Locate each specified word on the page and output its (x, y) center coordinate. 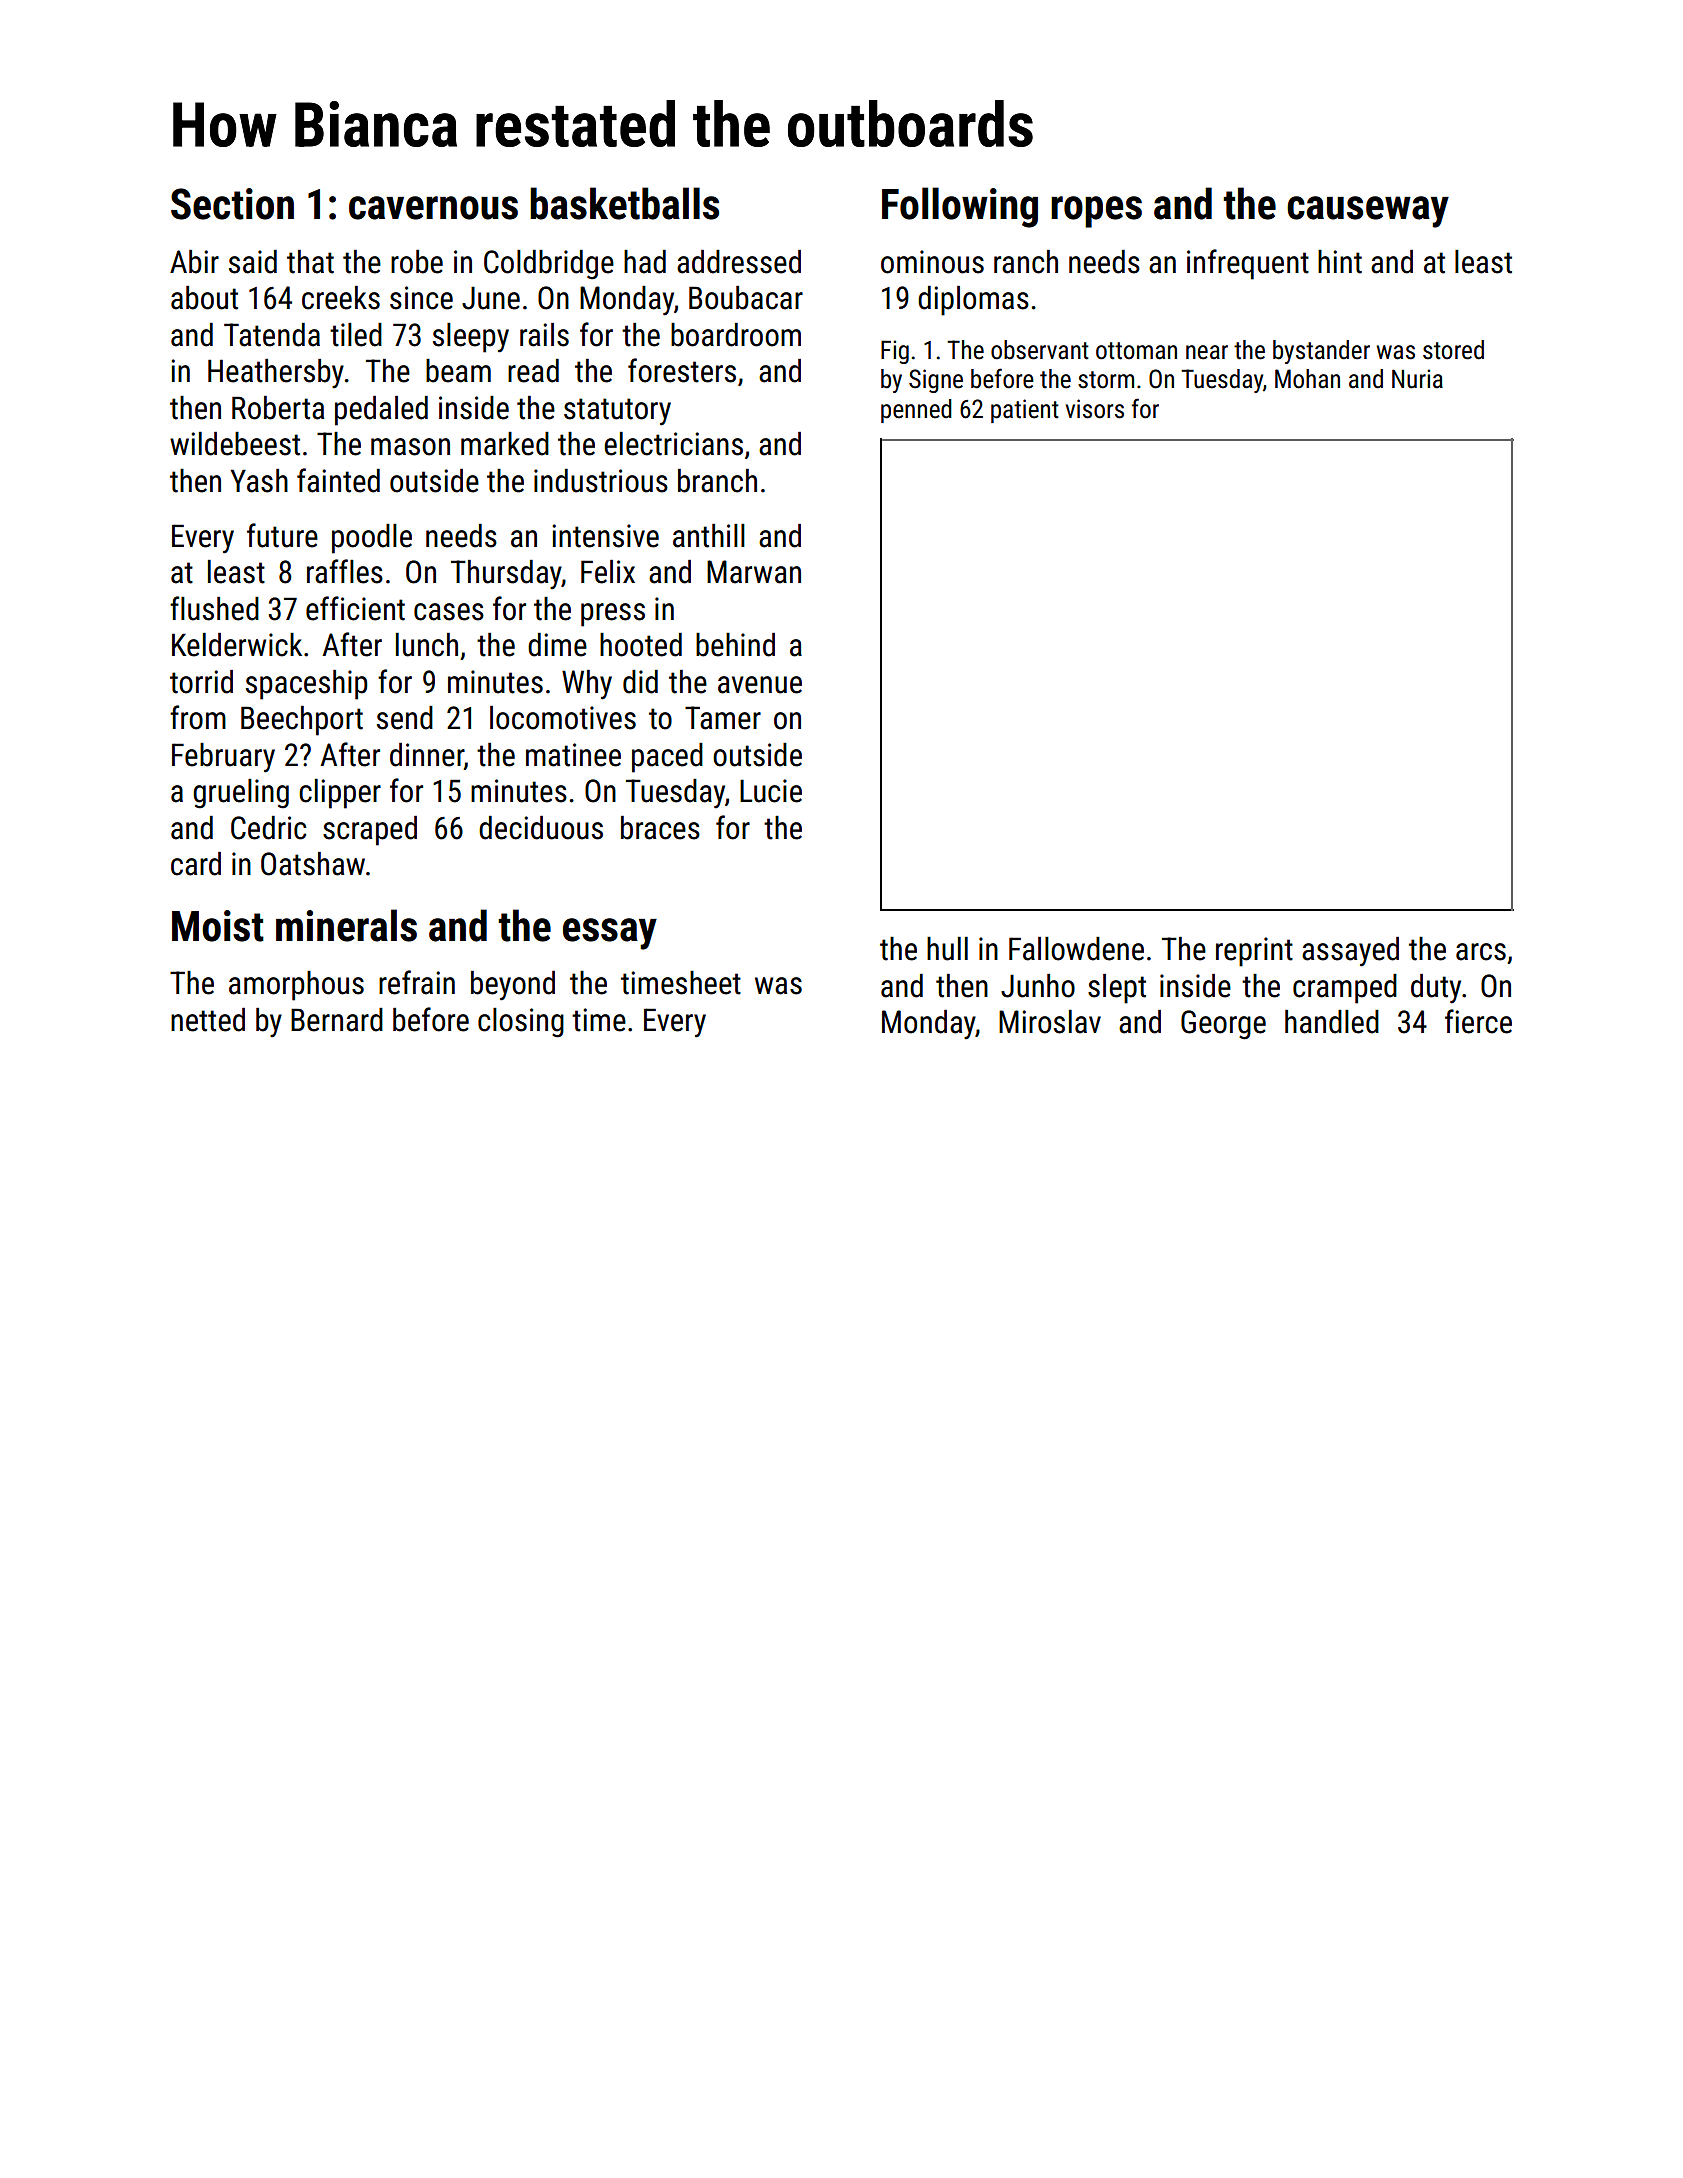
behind (735, 645)
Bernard (337, 1020)
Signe (936, 381)
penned (916, 411)
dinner (427, 755)
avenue (760, 685)
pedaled (381, 411)
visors (1095, 409)
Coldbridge (549, 265)
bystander (1321, 352)
